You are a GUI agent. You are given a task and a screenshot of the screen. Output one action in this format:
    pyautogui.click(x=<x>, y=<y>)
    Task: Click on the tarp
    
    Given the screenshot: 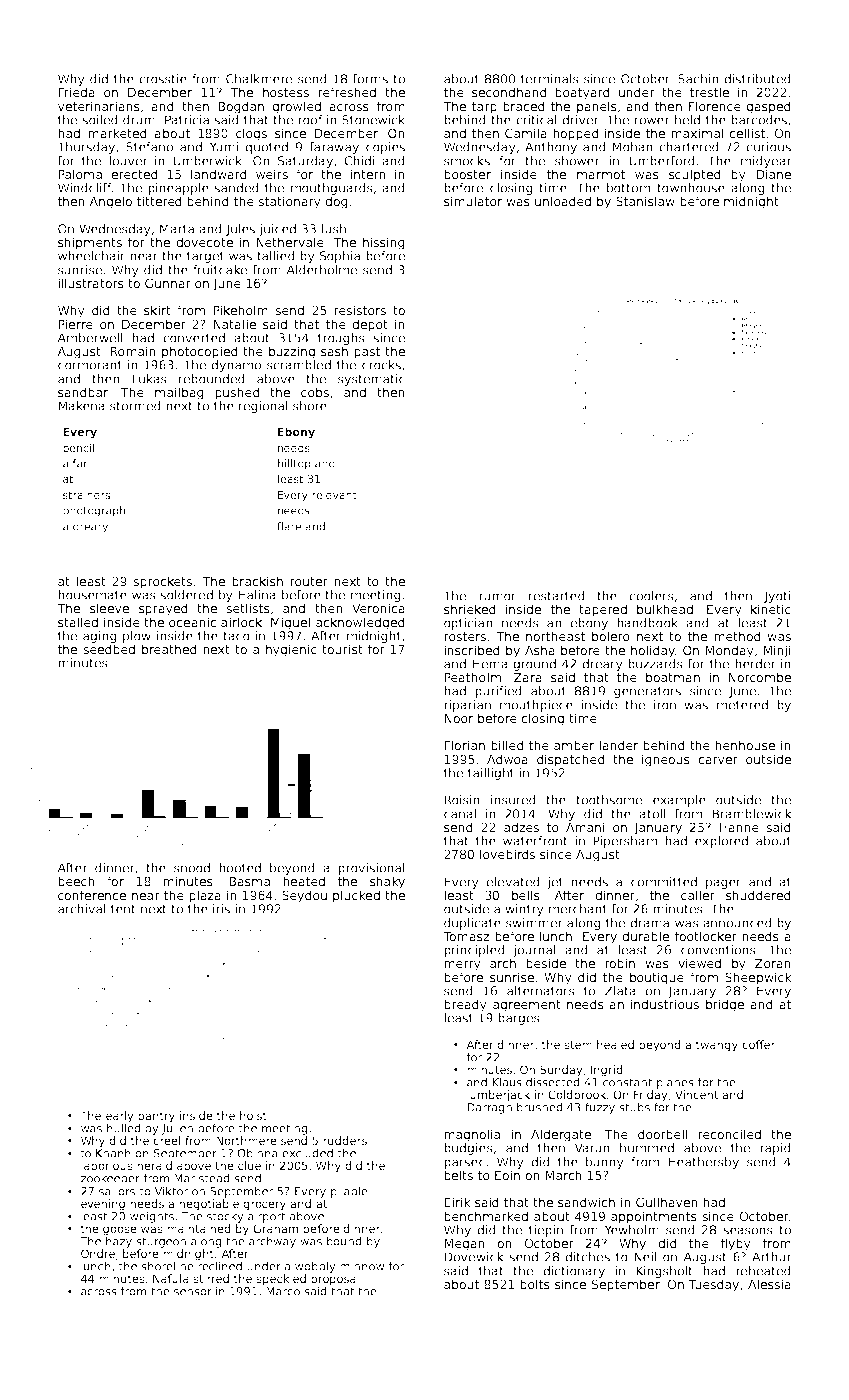 What is the action you would take?
    pyautogui.click(x=484, y=108)
